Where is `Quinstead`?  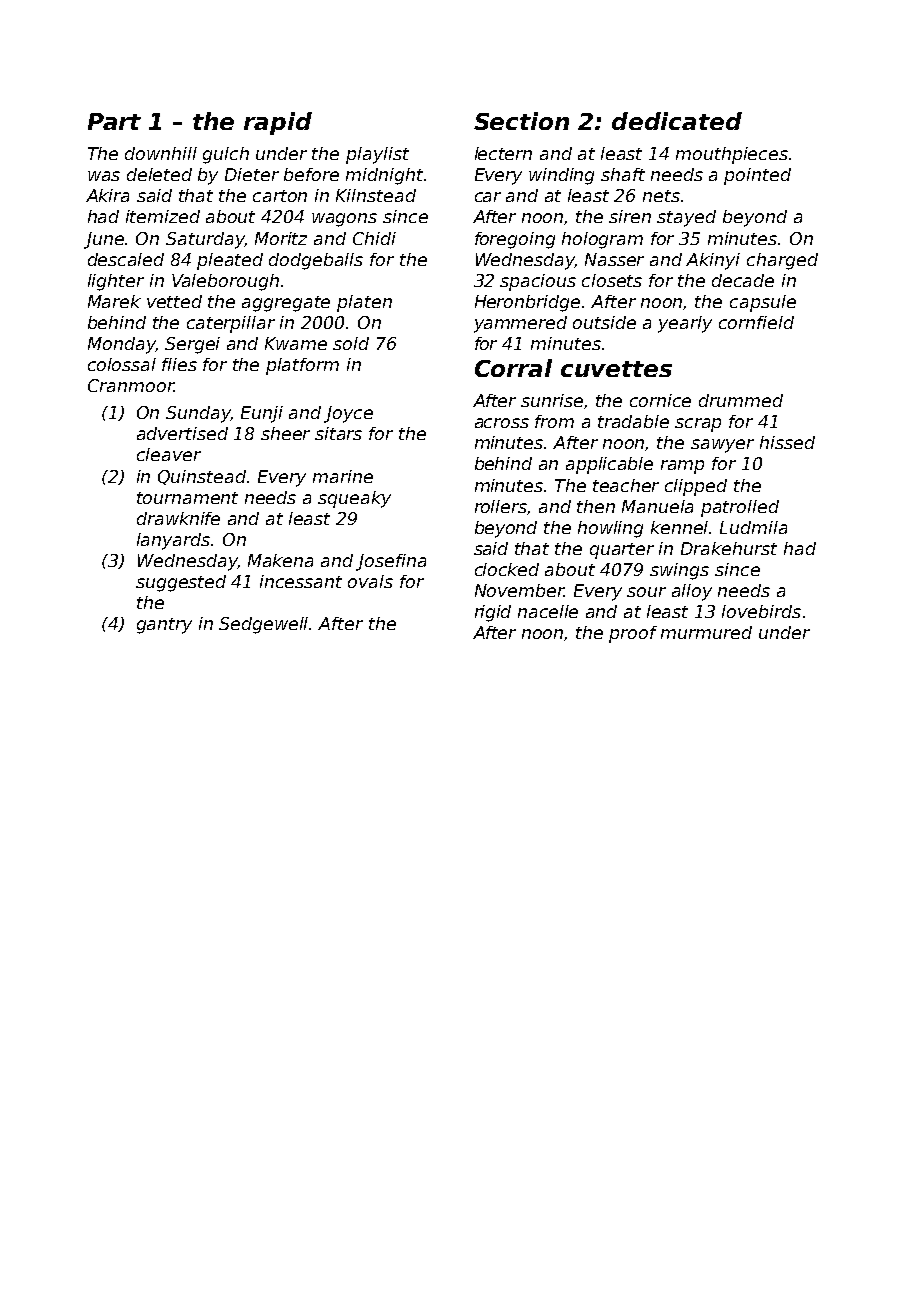 Quinstead is located at coordinates (202, 477).
